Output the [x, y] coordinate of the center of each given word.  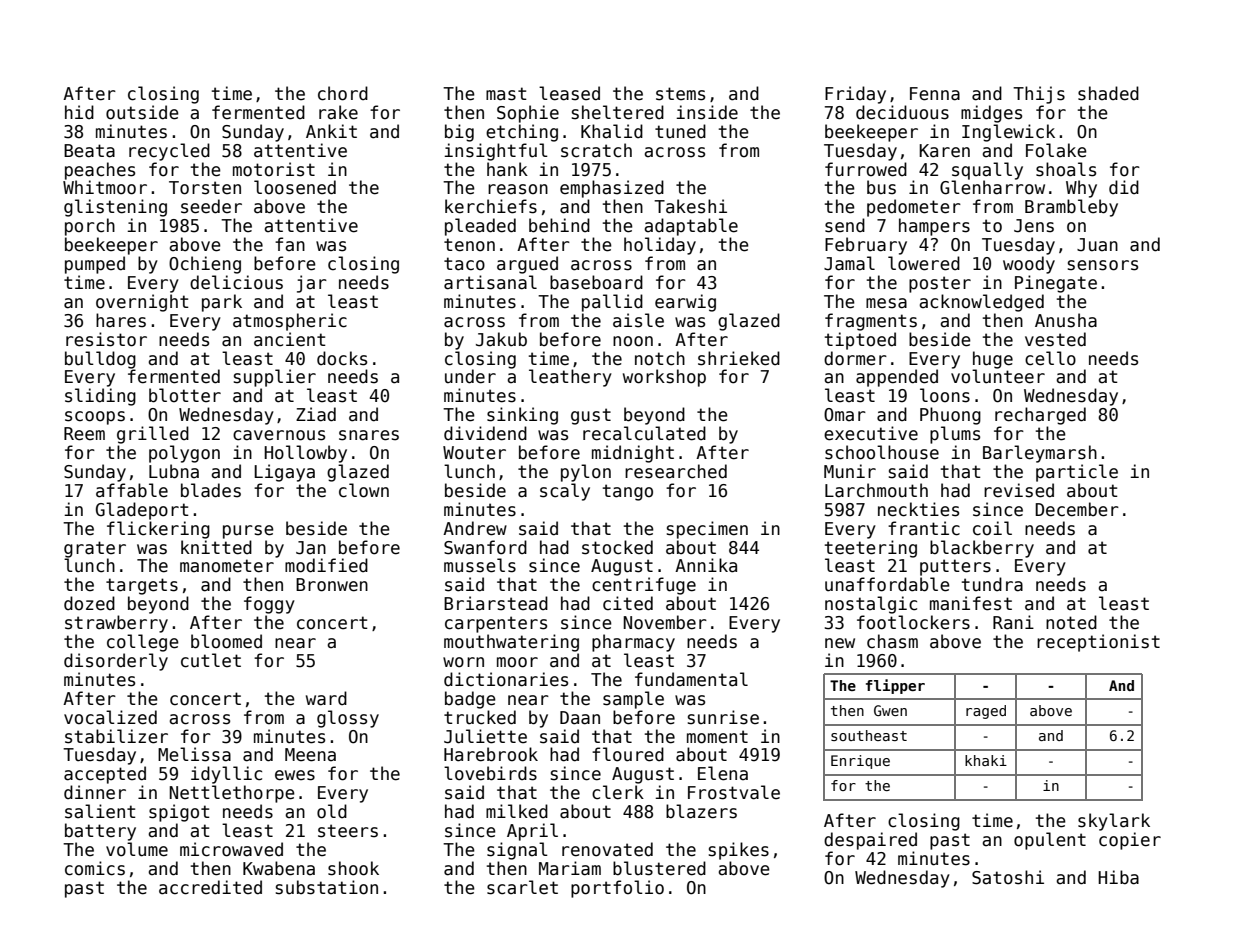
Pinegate [1056, 284]
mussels [480, 565]
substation [327, 887]
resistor [106, 339]
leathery [570, 378]
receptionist [1098, 643]
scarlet [522, 887]
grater [95, 549]
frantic [924, 528]
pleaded [480, 227]
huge [993, 360]
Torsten [205, 188]
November [665, 622]
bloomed [226, 641]
